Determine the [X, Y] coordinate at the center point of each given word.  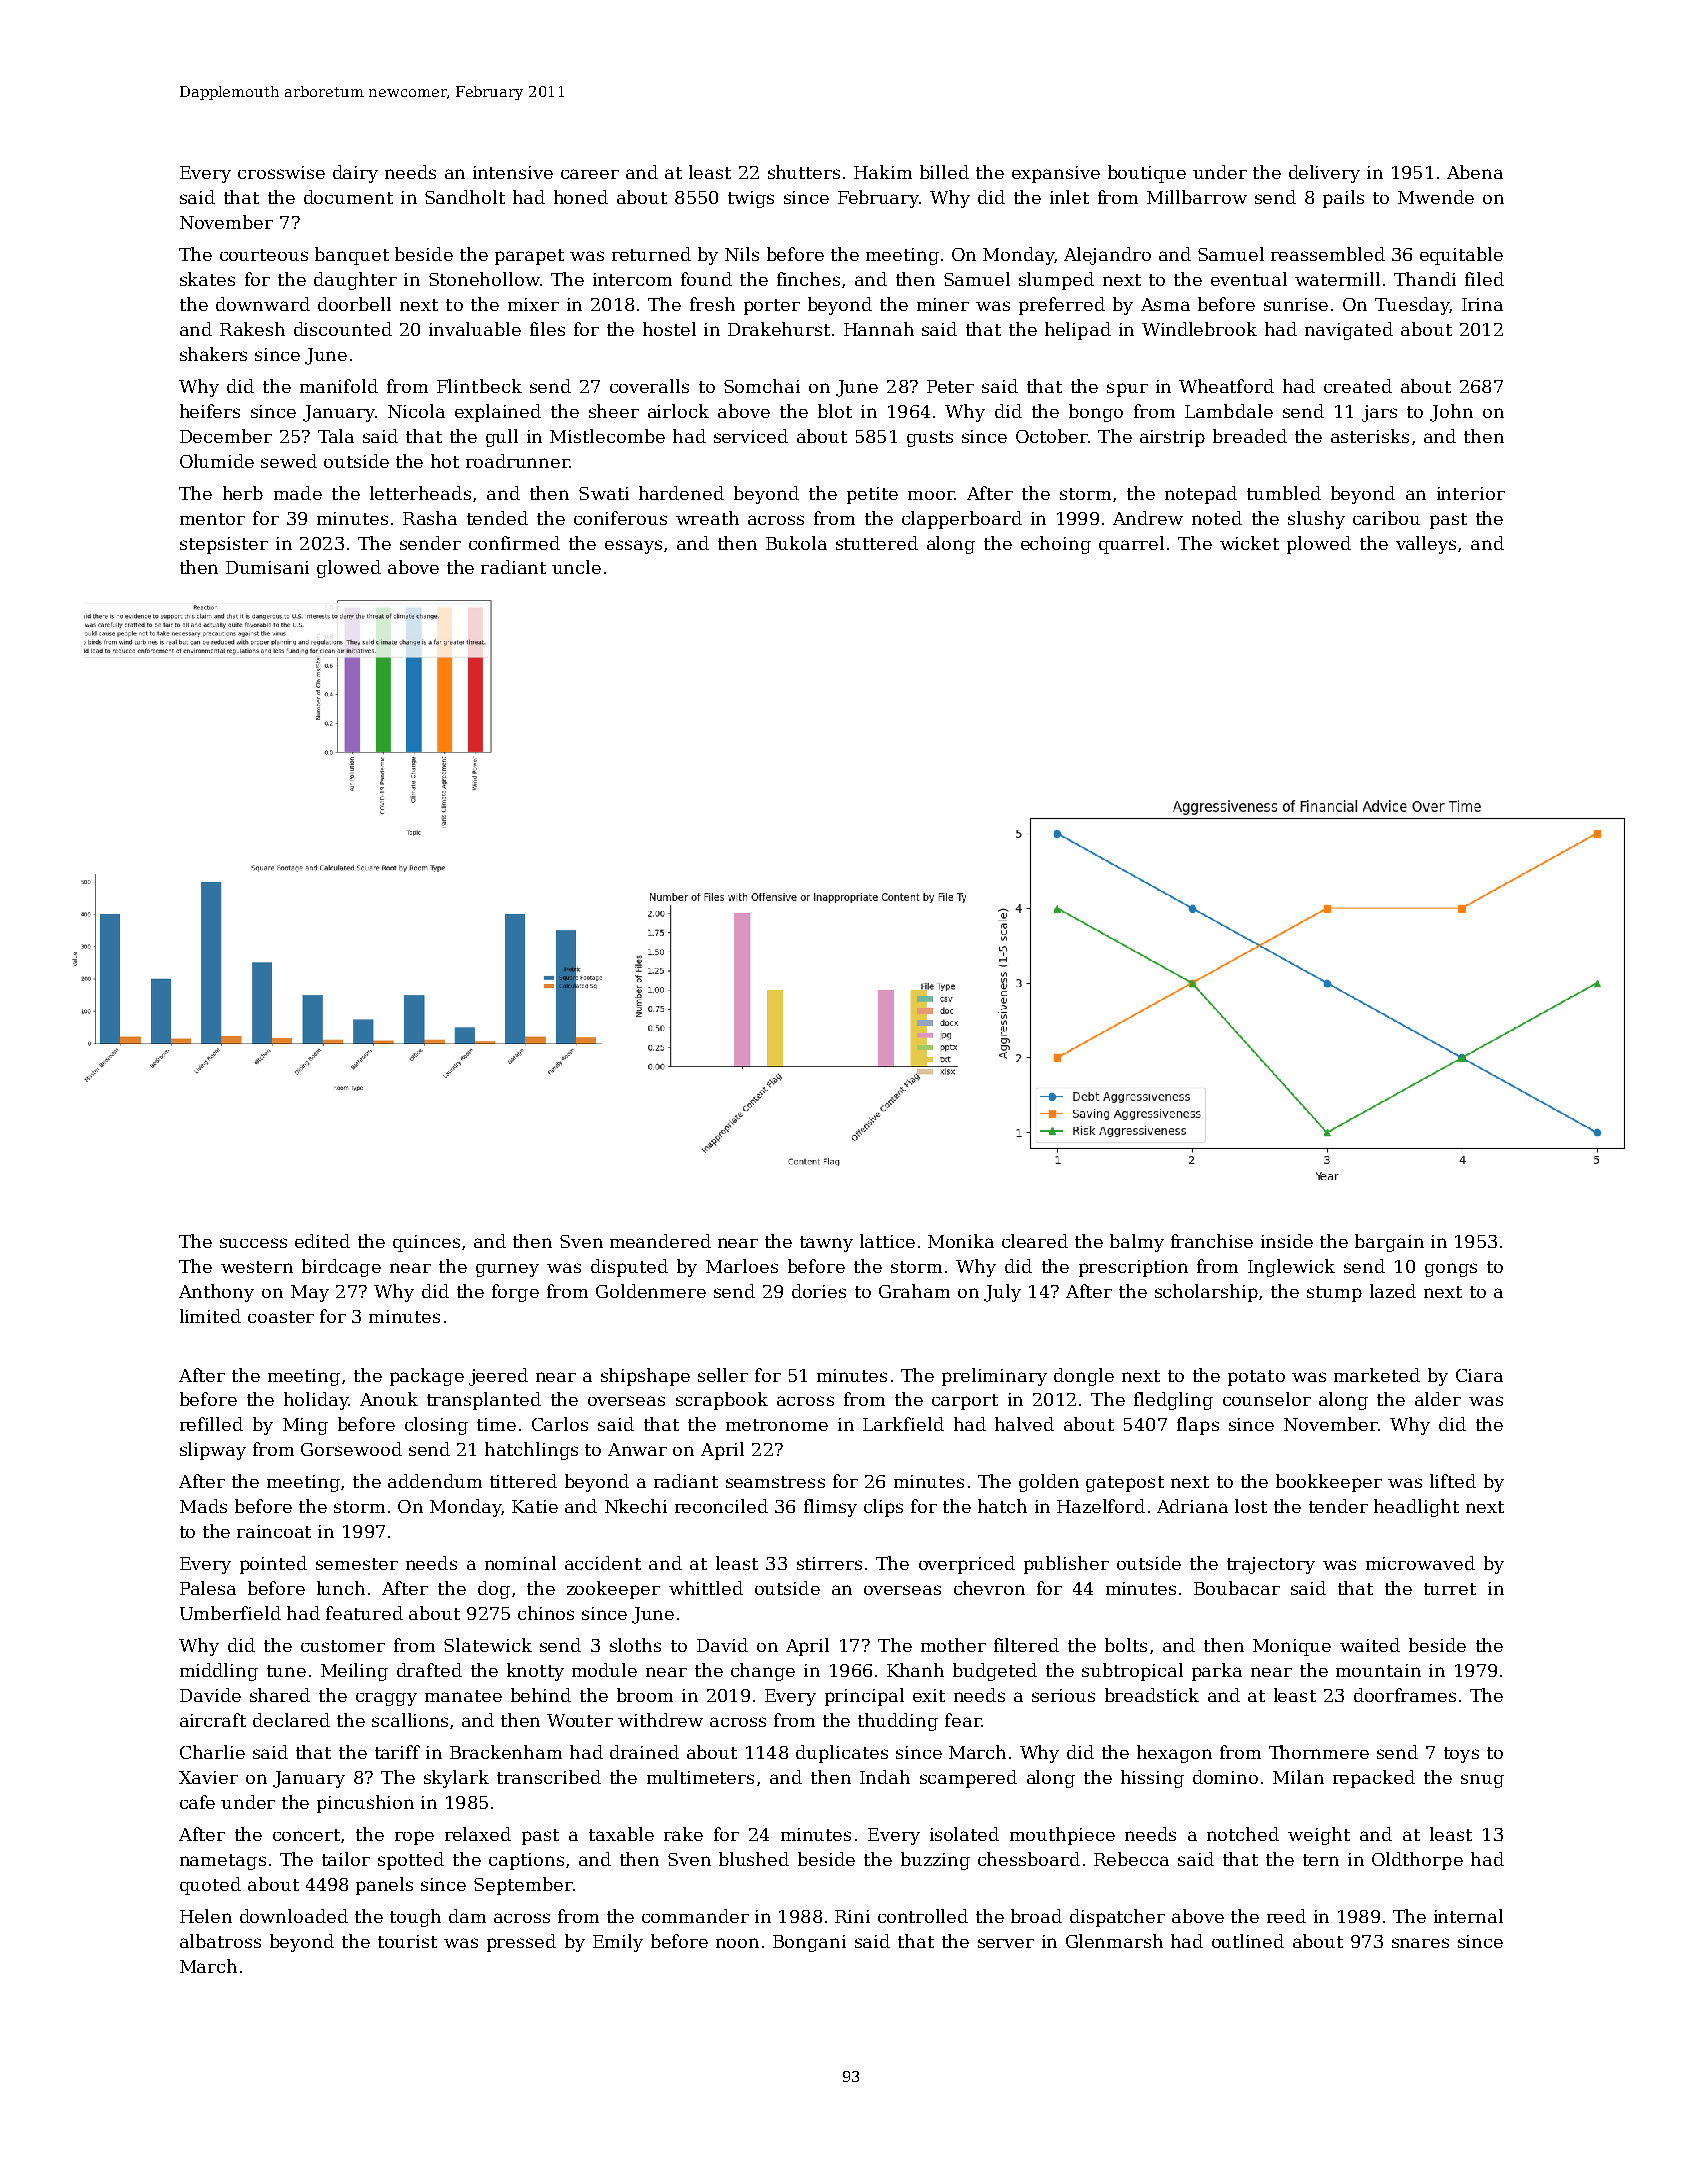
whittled [706, 1588]
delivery [1324, 174]
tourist [407, 1941]
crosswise [281, 172]
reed [1286, 1916]
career [590, 174]
